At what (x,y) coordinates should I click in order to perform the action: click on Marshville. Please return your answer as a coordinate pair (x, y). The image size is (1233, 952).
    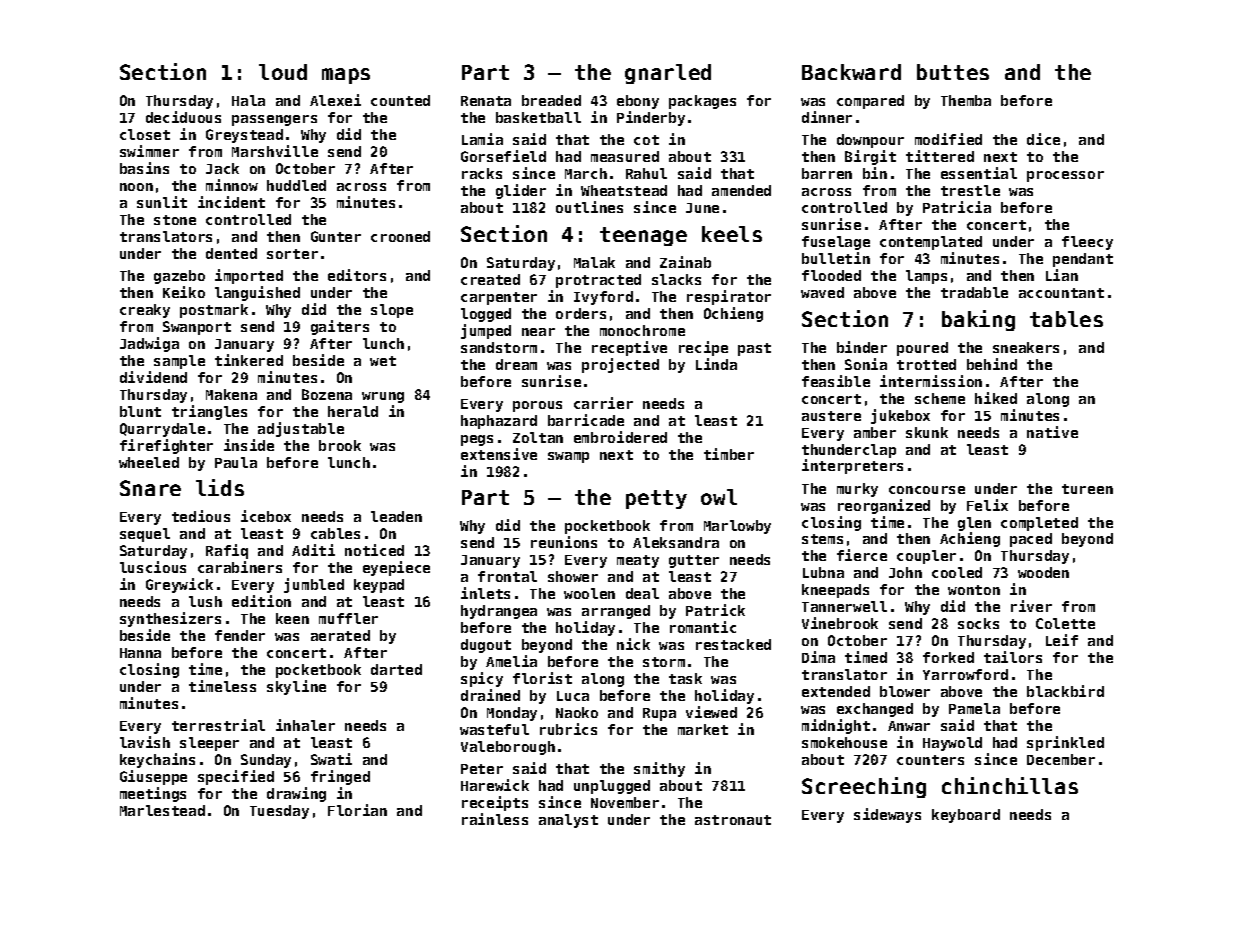
    Looking at the image, I should click on (275, 151).
